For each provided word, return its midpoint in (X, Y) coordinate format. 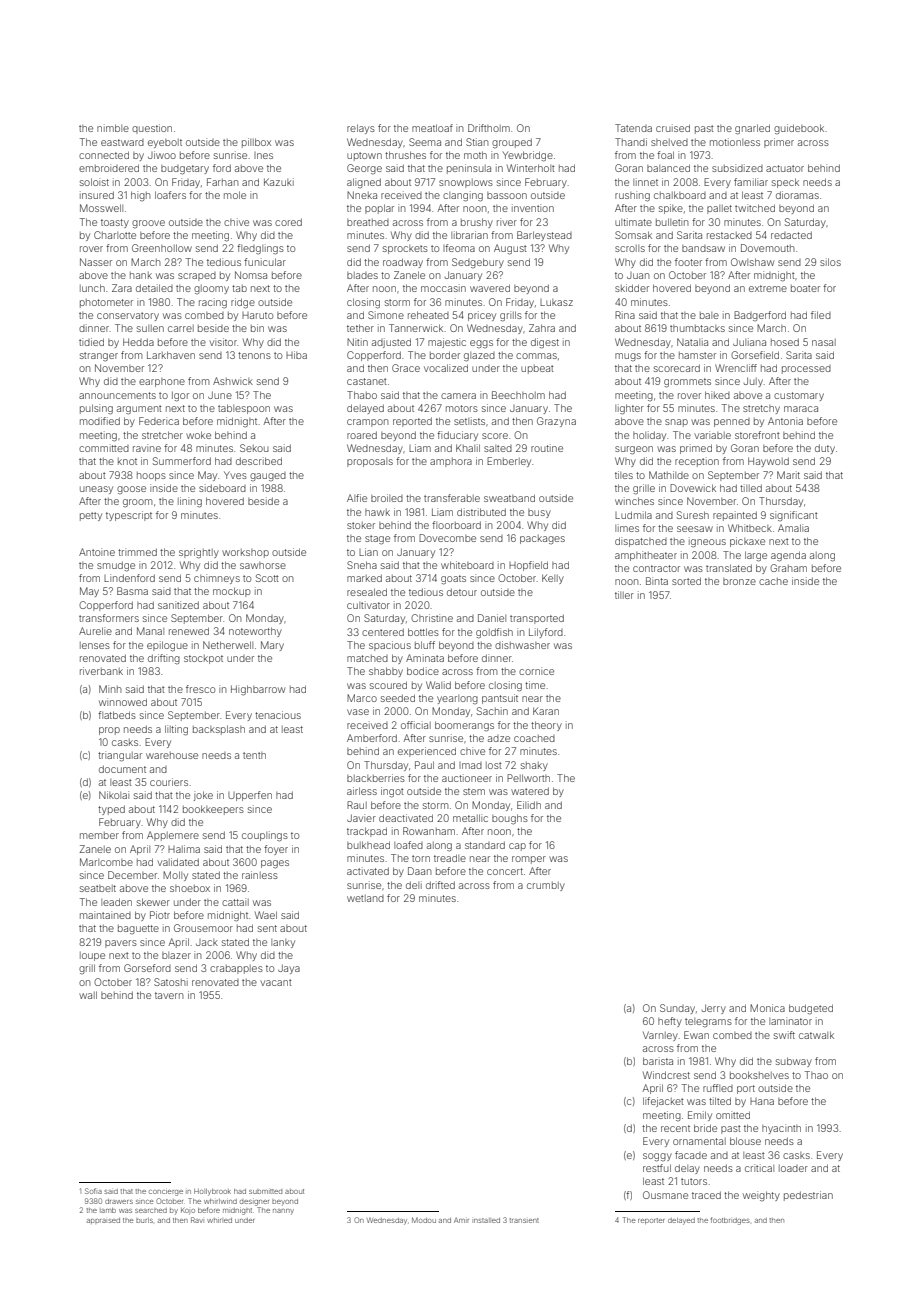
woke (198, 435)
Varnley (660, 1036)
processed (806, 369)
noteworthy (255, 632)
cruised (673, 128)
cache (773, 581)
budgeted (811, 1009)
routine (547, 448)
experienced (427, 752)
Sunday (677, 1009)
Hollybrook (212, 1192)
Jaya (289, 969)
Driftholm (489, 128)
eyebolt (165, 143)
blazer (176, 955)
